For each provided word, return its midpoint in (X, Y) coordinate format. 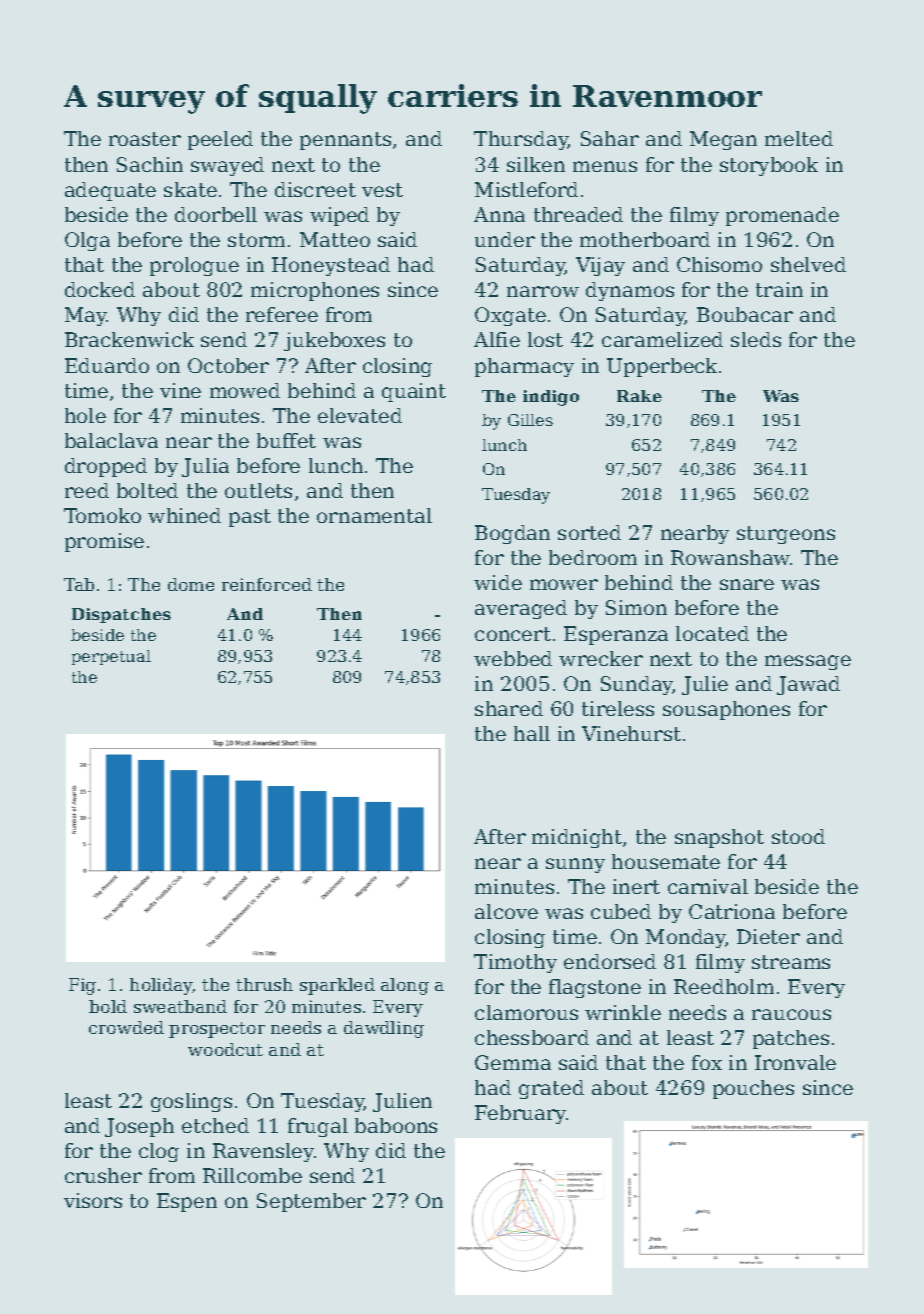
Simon (636, 607)
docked (100, 289)
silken (536, 164)
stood (798, 836)
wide (498, 582)
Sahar (610, 138)
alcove (506, 911)
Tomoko (102, 515)
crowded (126, 1027)
